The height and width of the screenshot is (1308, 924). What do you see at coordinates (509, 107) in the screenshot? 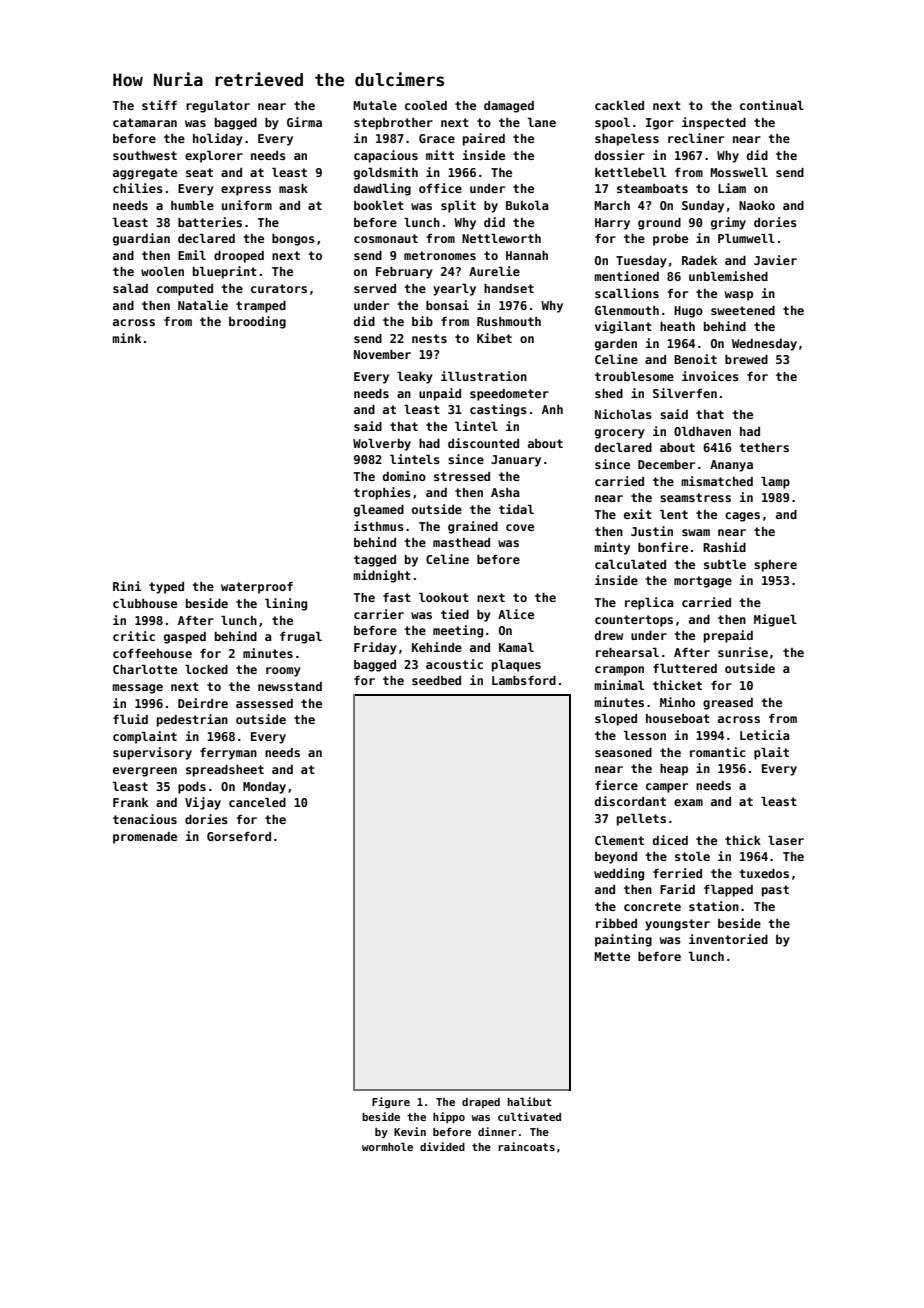
I see `damaged` at bounding box center [509, 107].
